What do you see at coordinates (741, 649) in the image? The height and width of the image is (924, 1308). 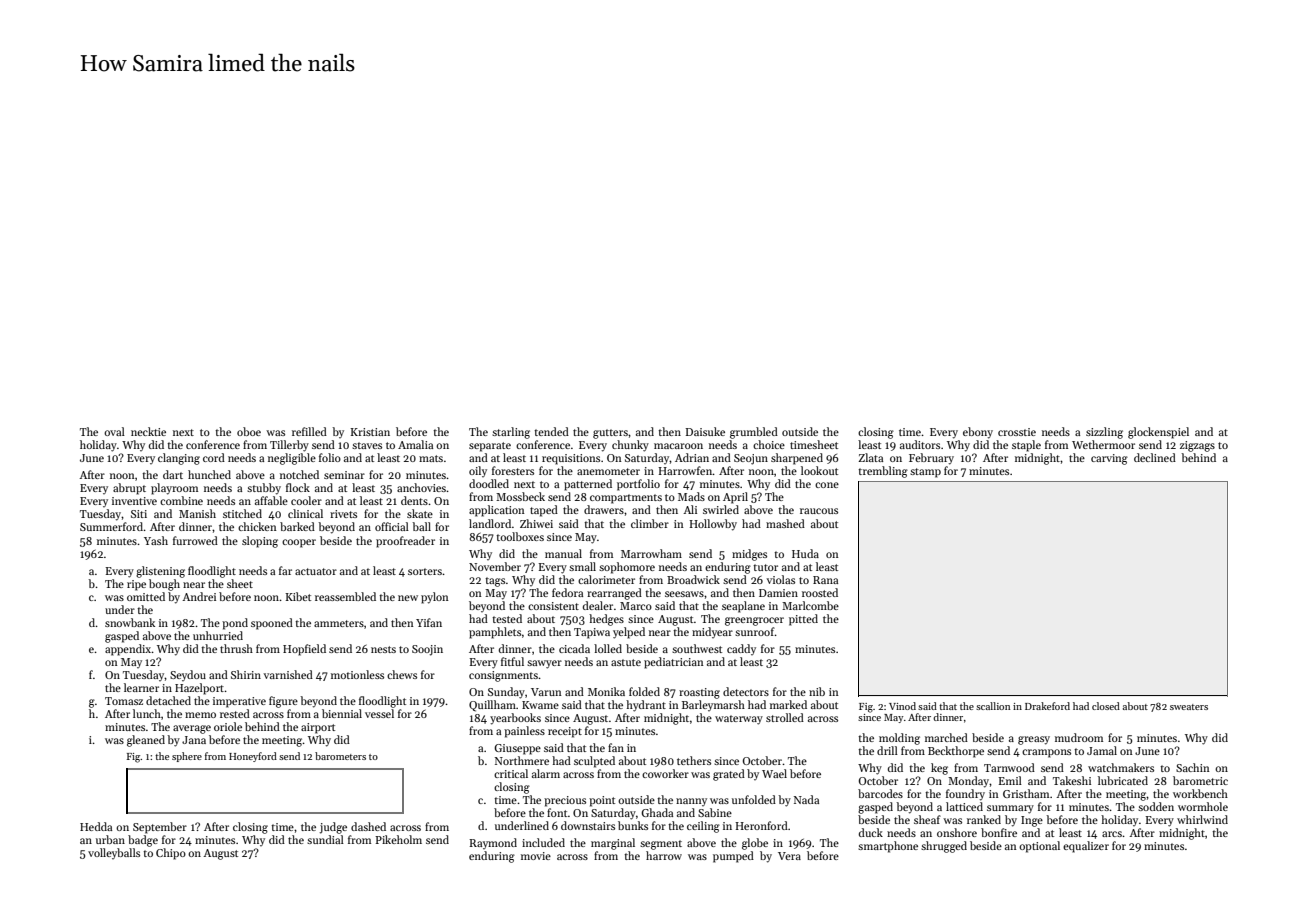 I see `caddy` at bounding box center [741, 649].
